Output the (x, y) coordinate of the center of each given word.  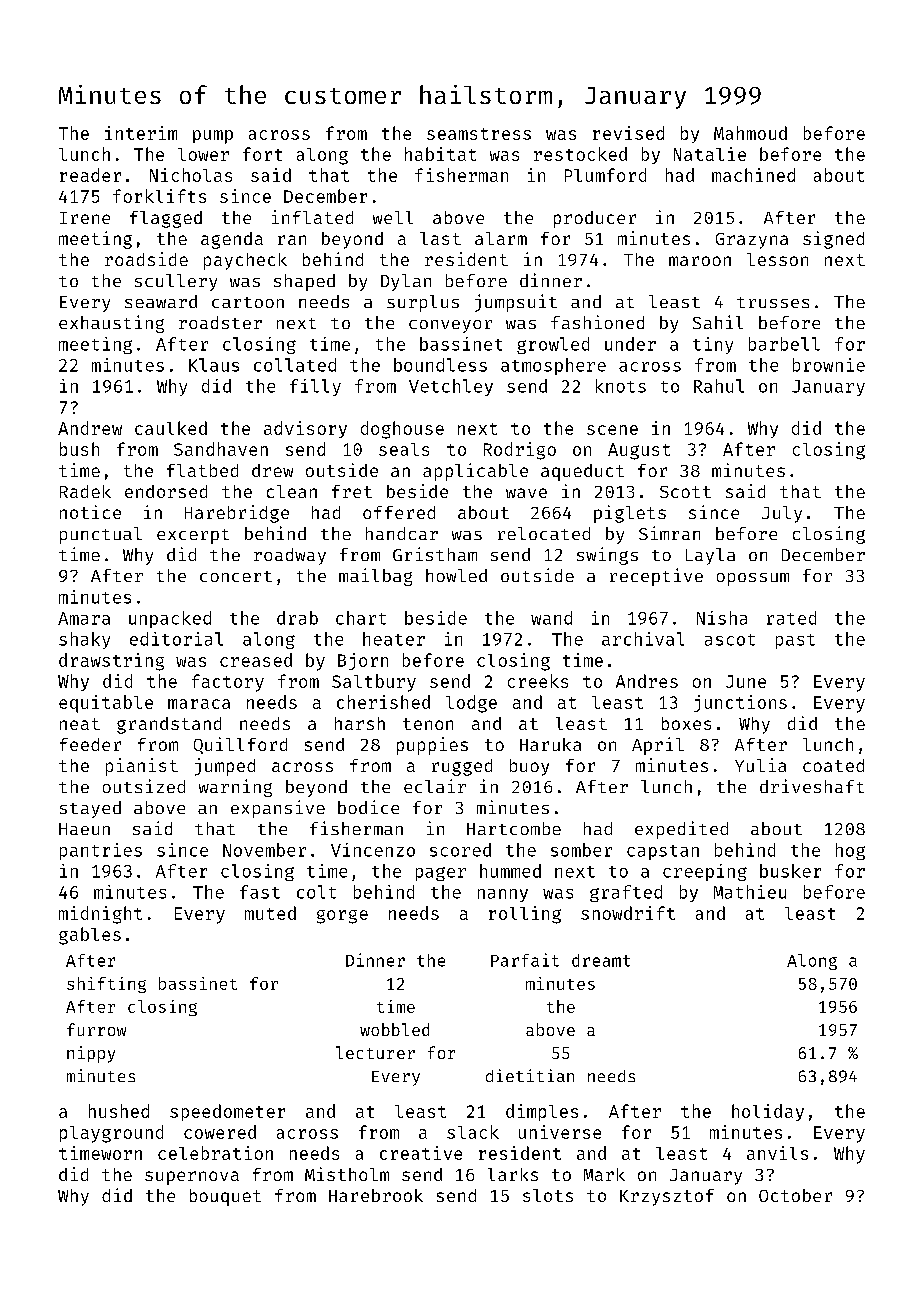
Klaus (214, 365)
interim (141, 133)
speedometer (227, 1112)
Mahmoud (750, 133)
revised (628, 133)
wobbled (394, 1029)
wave (526, 493)
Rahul (719, 386)
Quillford (240, 745)
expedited (681, 830)
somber (581, 850)
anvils (777, 1153)
